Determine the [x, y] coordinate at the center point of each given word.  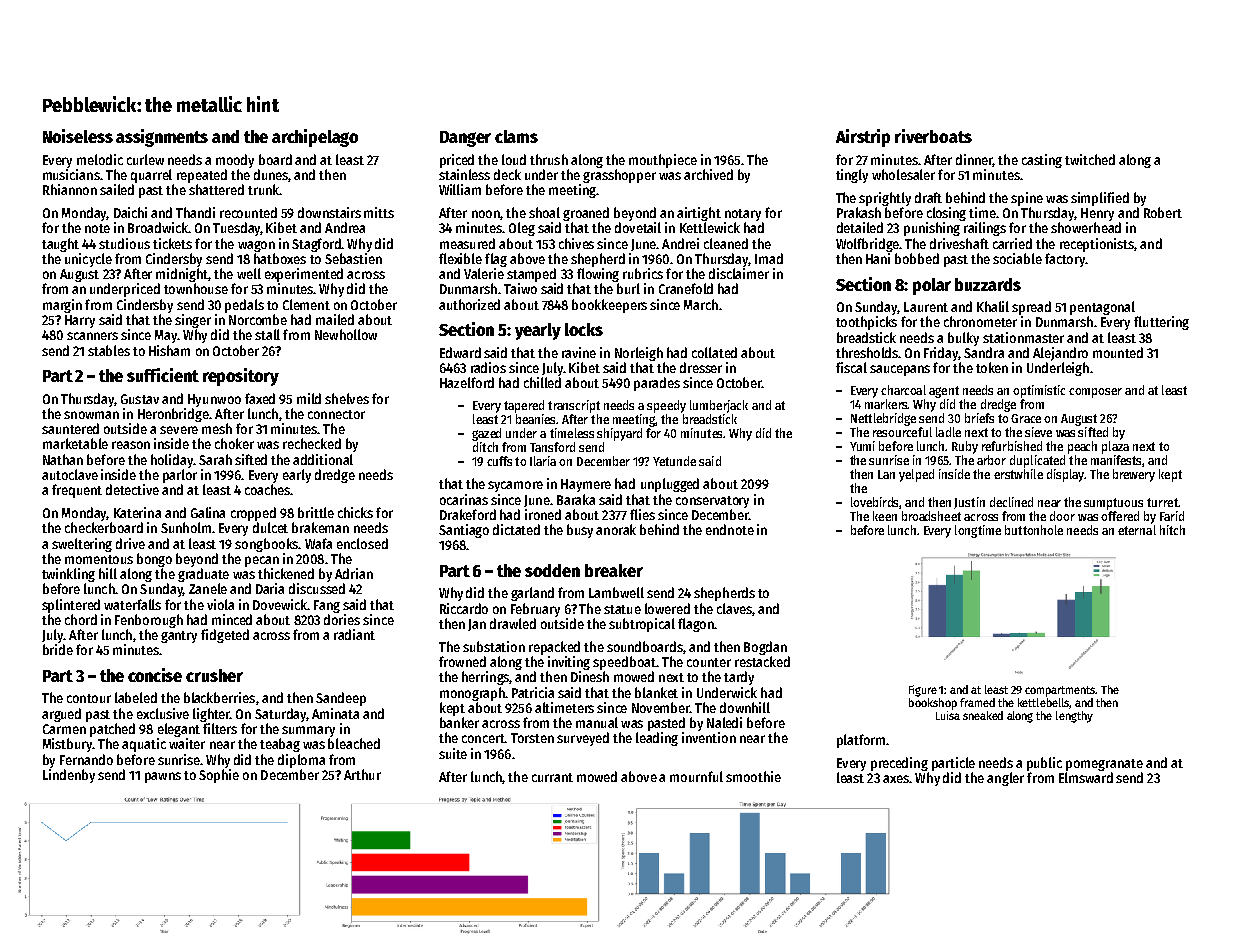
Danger [465, 139]
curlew [145, 159]
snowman [91, 415]
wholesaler [903, 174]
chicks [355, 512]
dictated [516, 529]
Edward [460, 352]
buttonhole [1034, 530]
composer [1095, 393]
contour [89, 698]
